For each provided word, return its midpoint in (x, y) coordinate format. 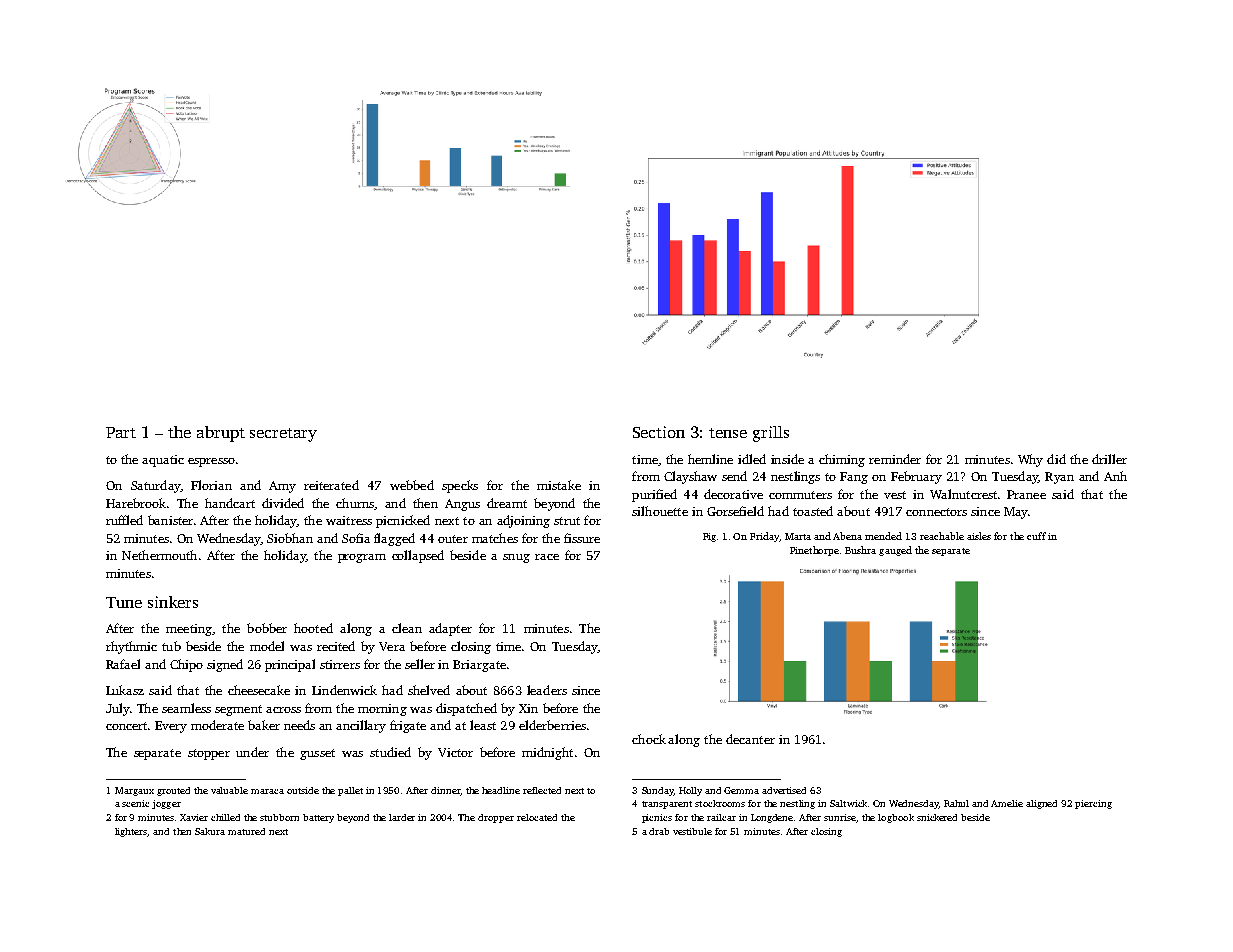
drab (659, 831)
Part (121, 432)
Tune (124, 602)
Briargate (479, 666)
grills (771, 434)
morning (382, 710)
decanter (750, 739)
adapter (450, 629)
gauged (895, 551)
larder (402, 817)
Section (659, 432)
